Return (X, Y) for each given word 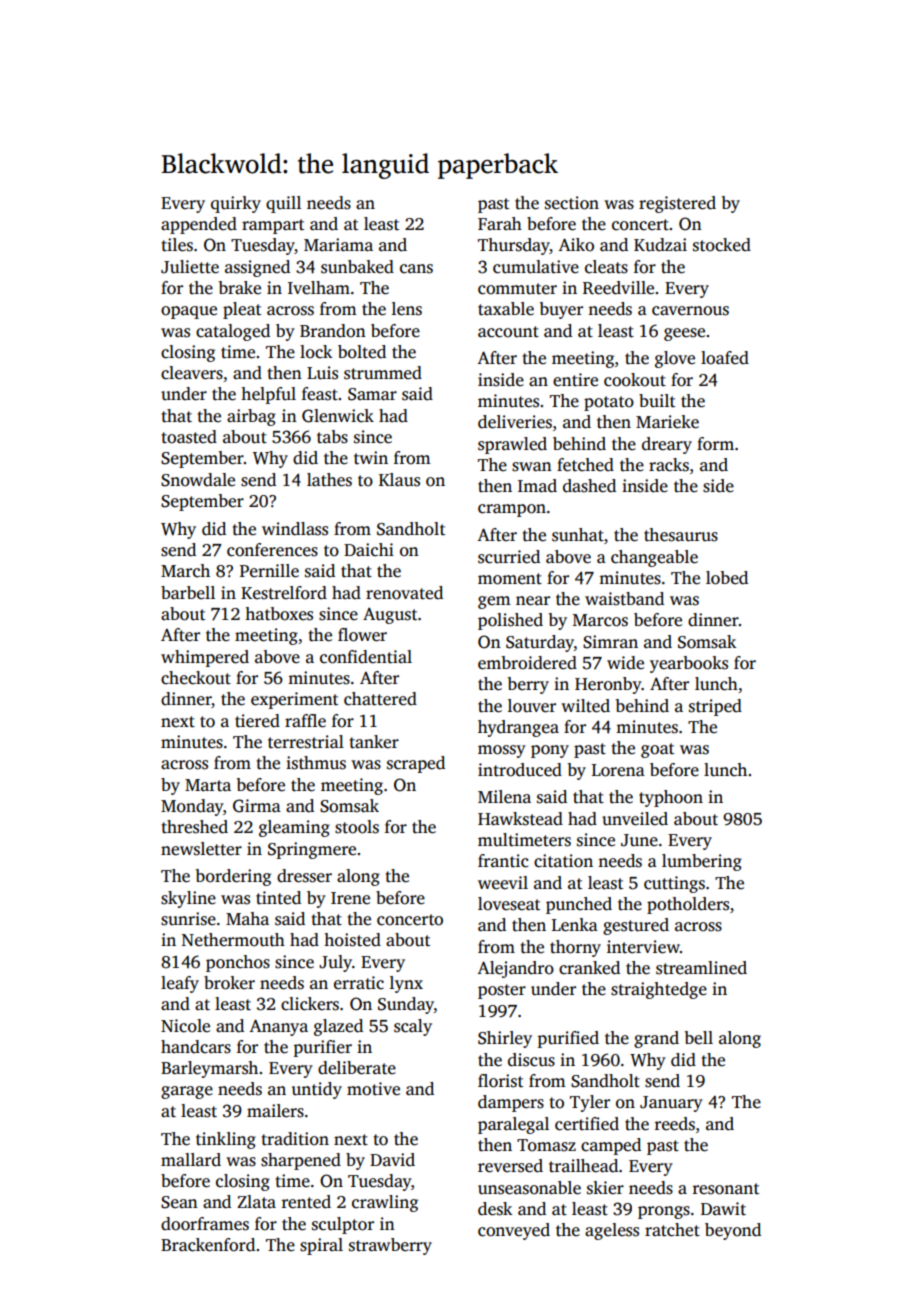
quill (283, 204)
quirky (236, 204)
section (572, 203)
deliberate (357, 1068)
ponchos (238, 963)
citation (563, 861)
